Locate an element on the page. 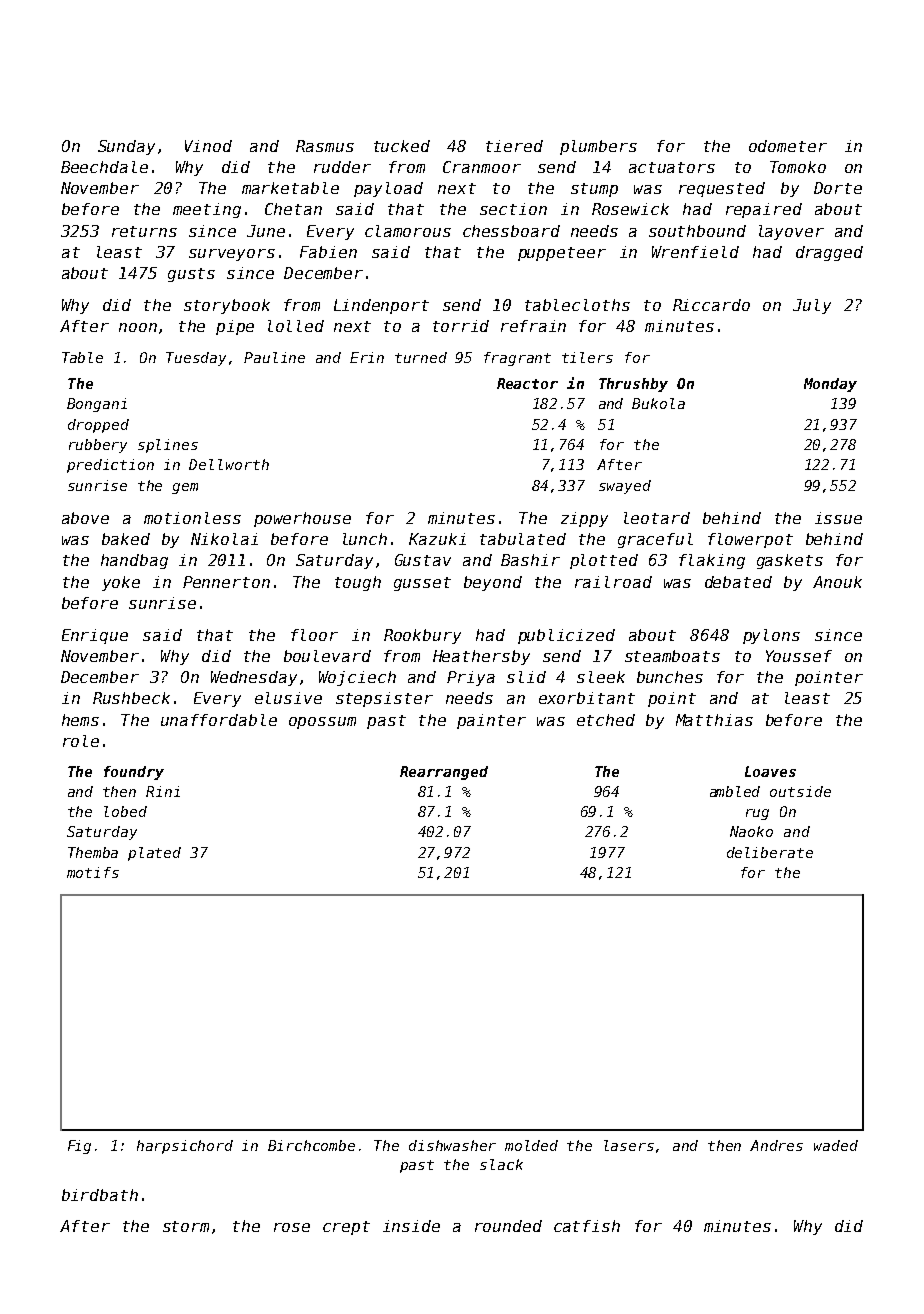 Image resolution: width=924 pixels, height=1314 pixels. Vinod is located at coordinates (208, 146).
